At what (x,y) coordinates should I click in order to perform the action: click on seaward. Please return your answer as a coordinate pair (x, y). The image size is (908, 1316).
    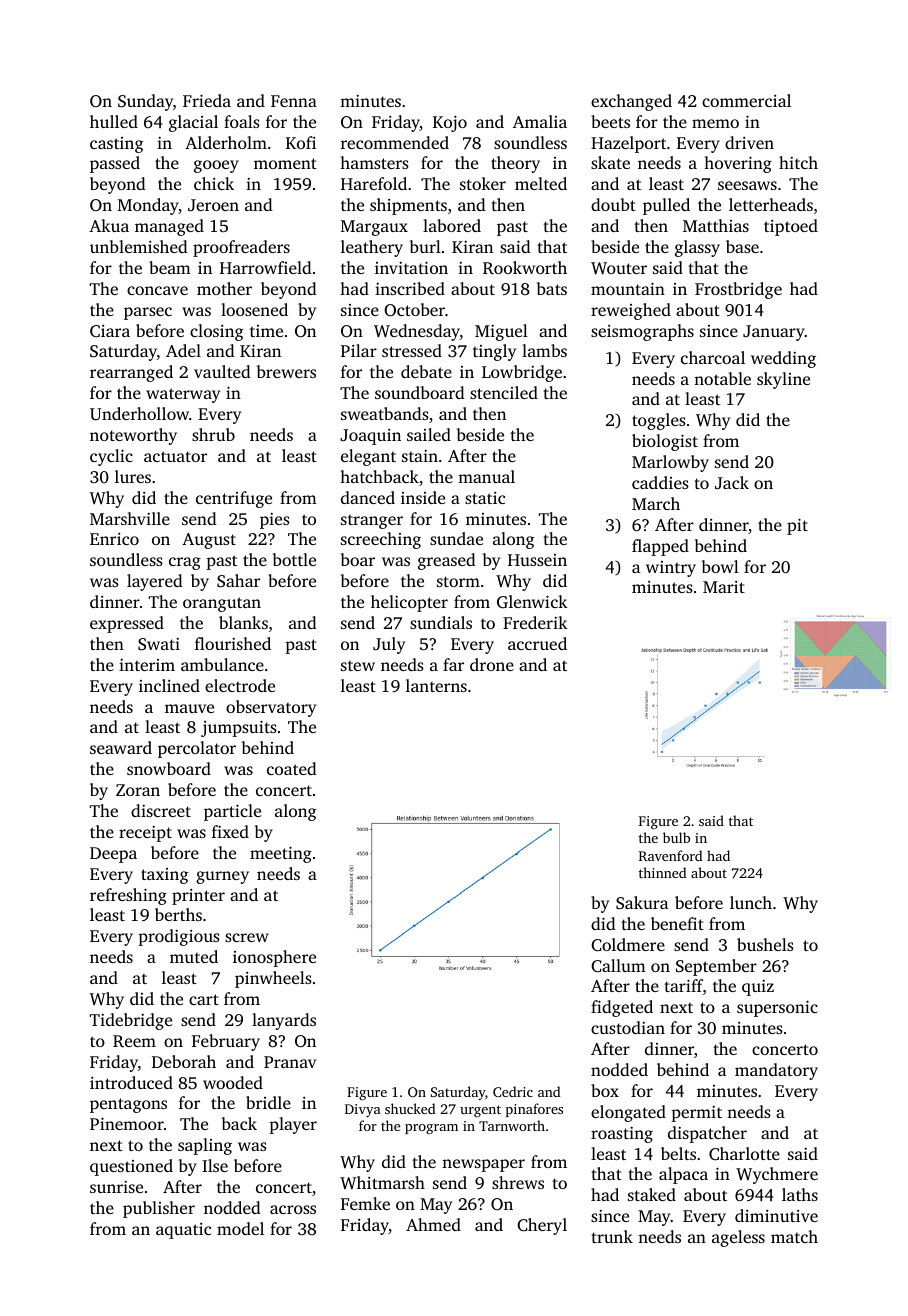
    Looking at the image, I should click on (121, 747).
